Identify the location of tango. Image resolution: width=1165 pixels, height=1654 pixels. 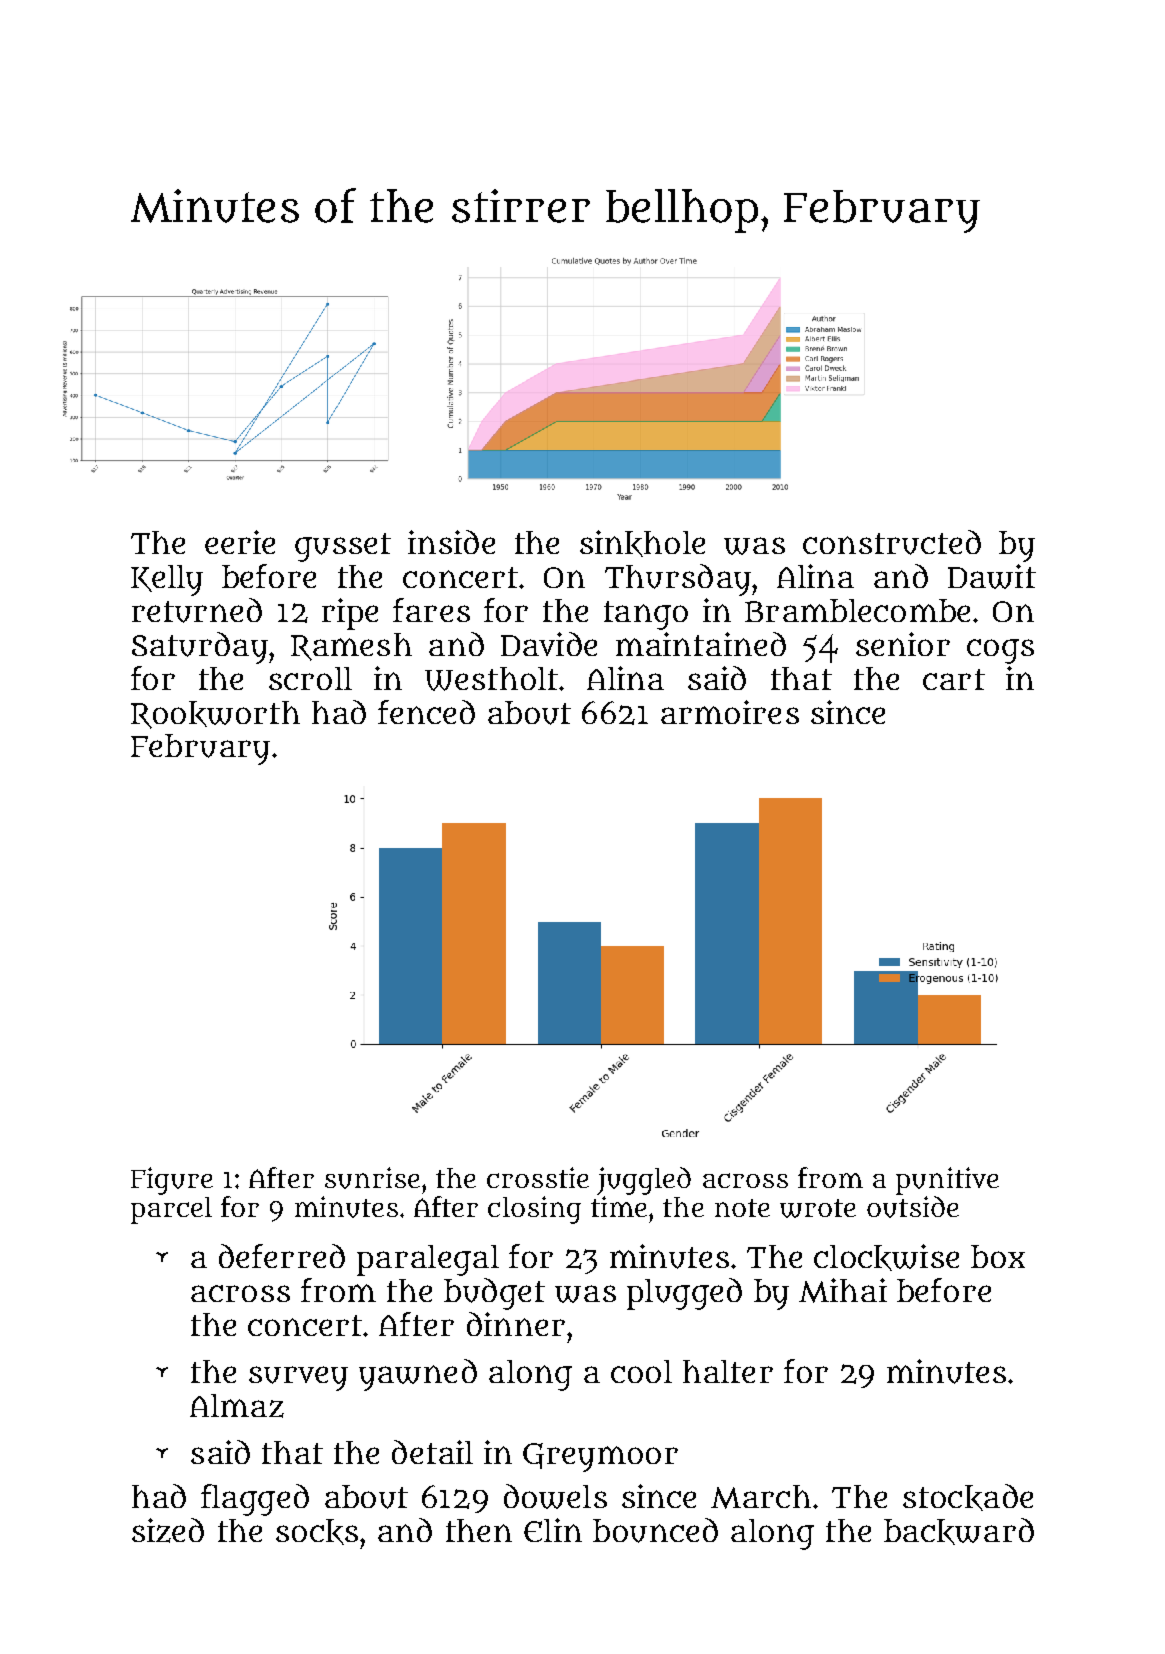
(646, 615).
